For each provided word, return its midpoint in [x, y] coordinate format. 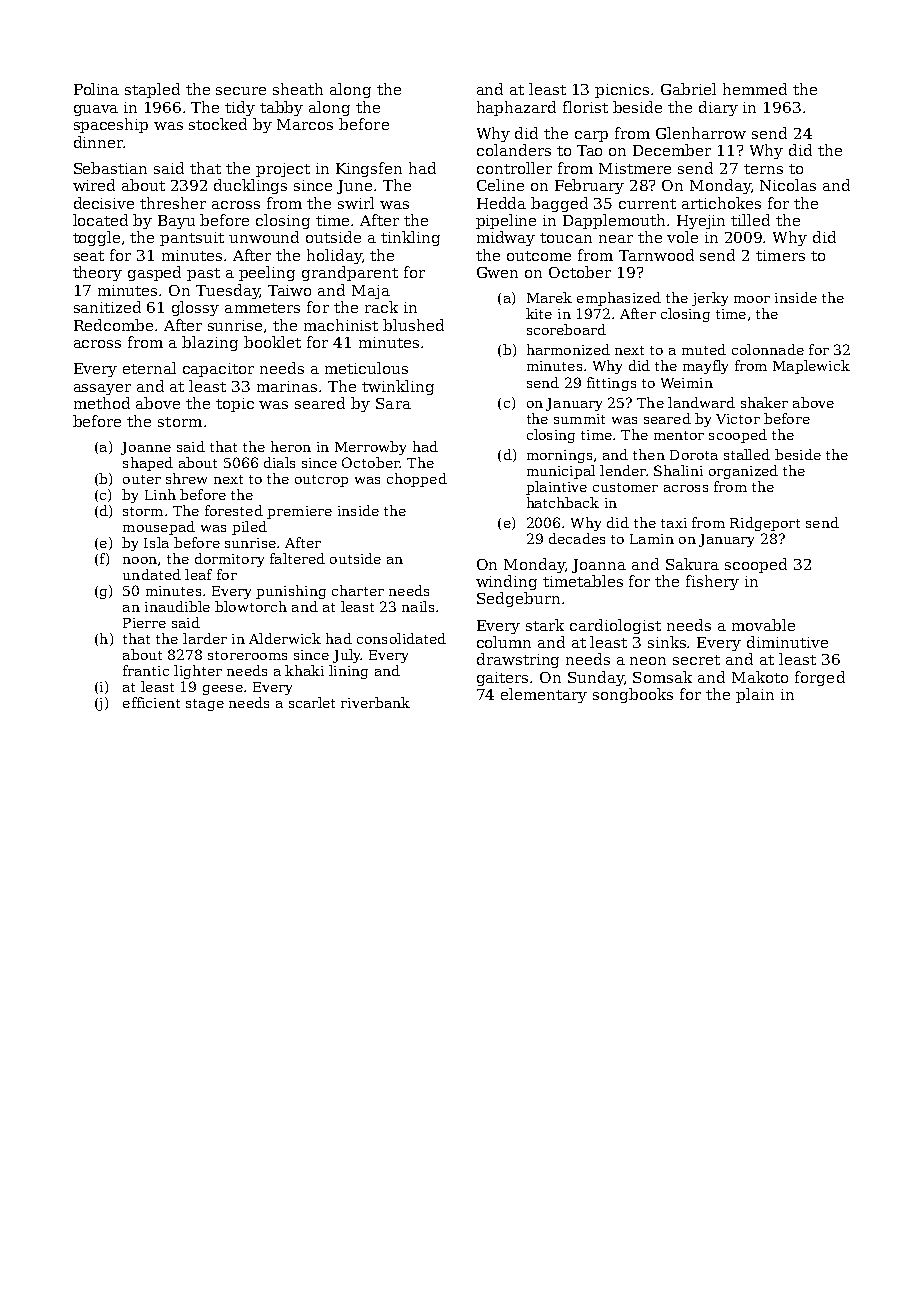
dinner [98, 142]
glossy [195, 308]
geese [223, 690]
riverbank [375, 702]
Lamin [652, 539]
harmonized [568, 349]
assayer [102, 389]
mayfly [705, 367]
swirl [356, 203]
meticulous [366, 368]
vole [682, 237]
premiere [299, 512]
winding [506, 582]
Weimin [687, 383]
